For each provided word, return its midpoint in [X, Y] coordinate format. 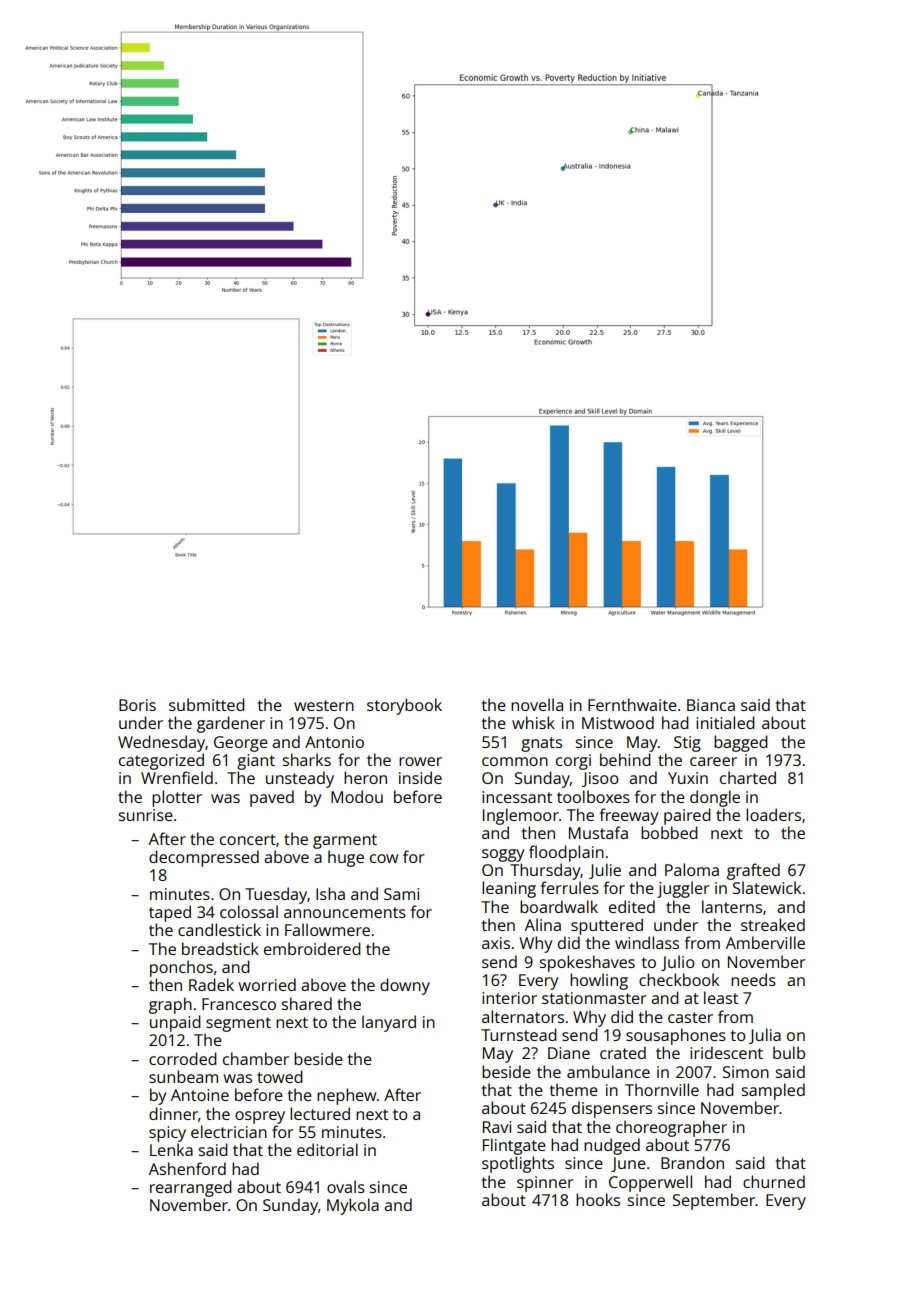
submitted [207, 704]
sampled [773, 1091]
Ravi [497, 1127]
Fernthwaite [632, 704]
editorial [327, 1149]
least [721, 997]
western [324, 705]
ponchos [181, 968]
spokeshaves [587, 963]
